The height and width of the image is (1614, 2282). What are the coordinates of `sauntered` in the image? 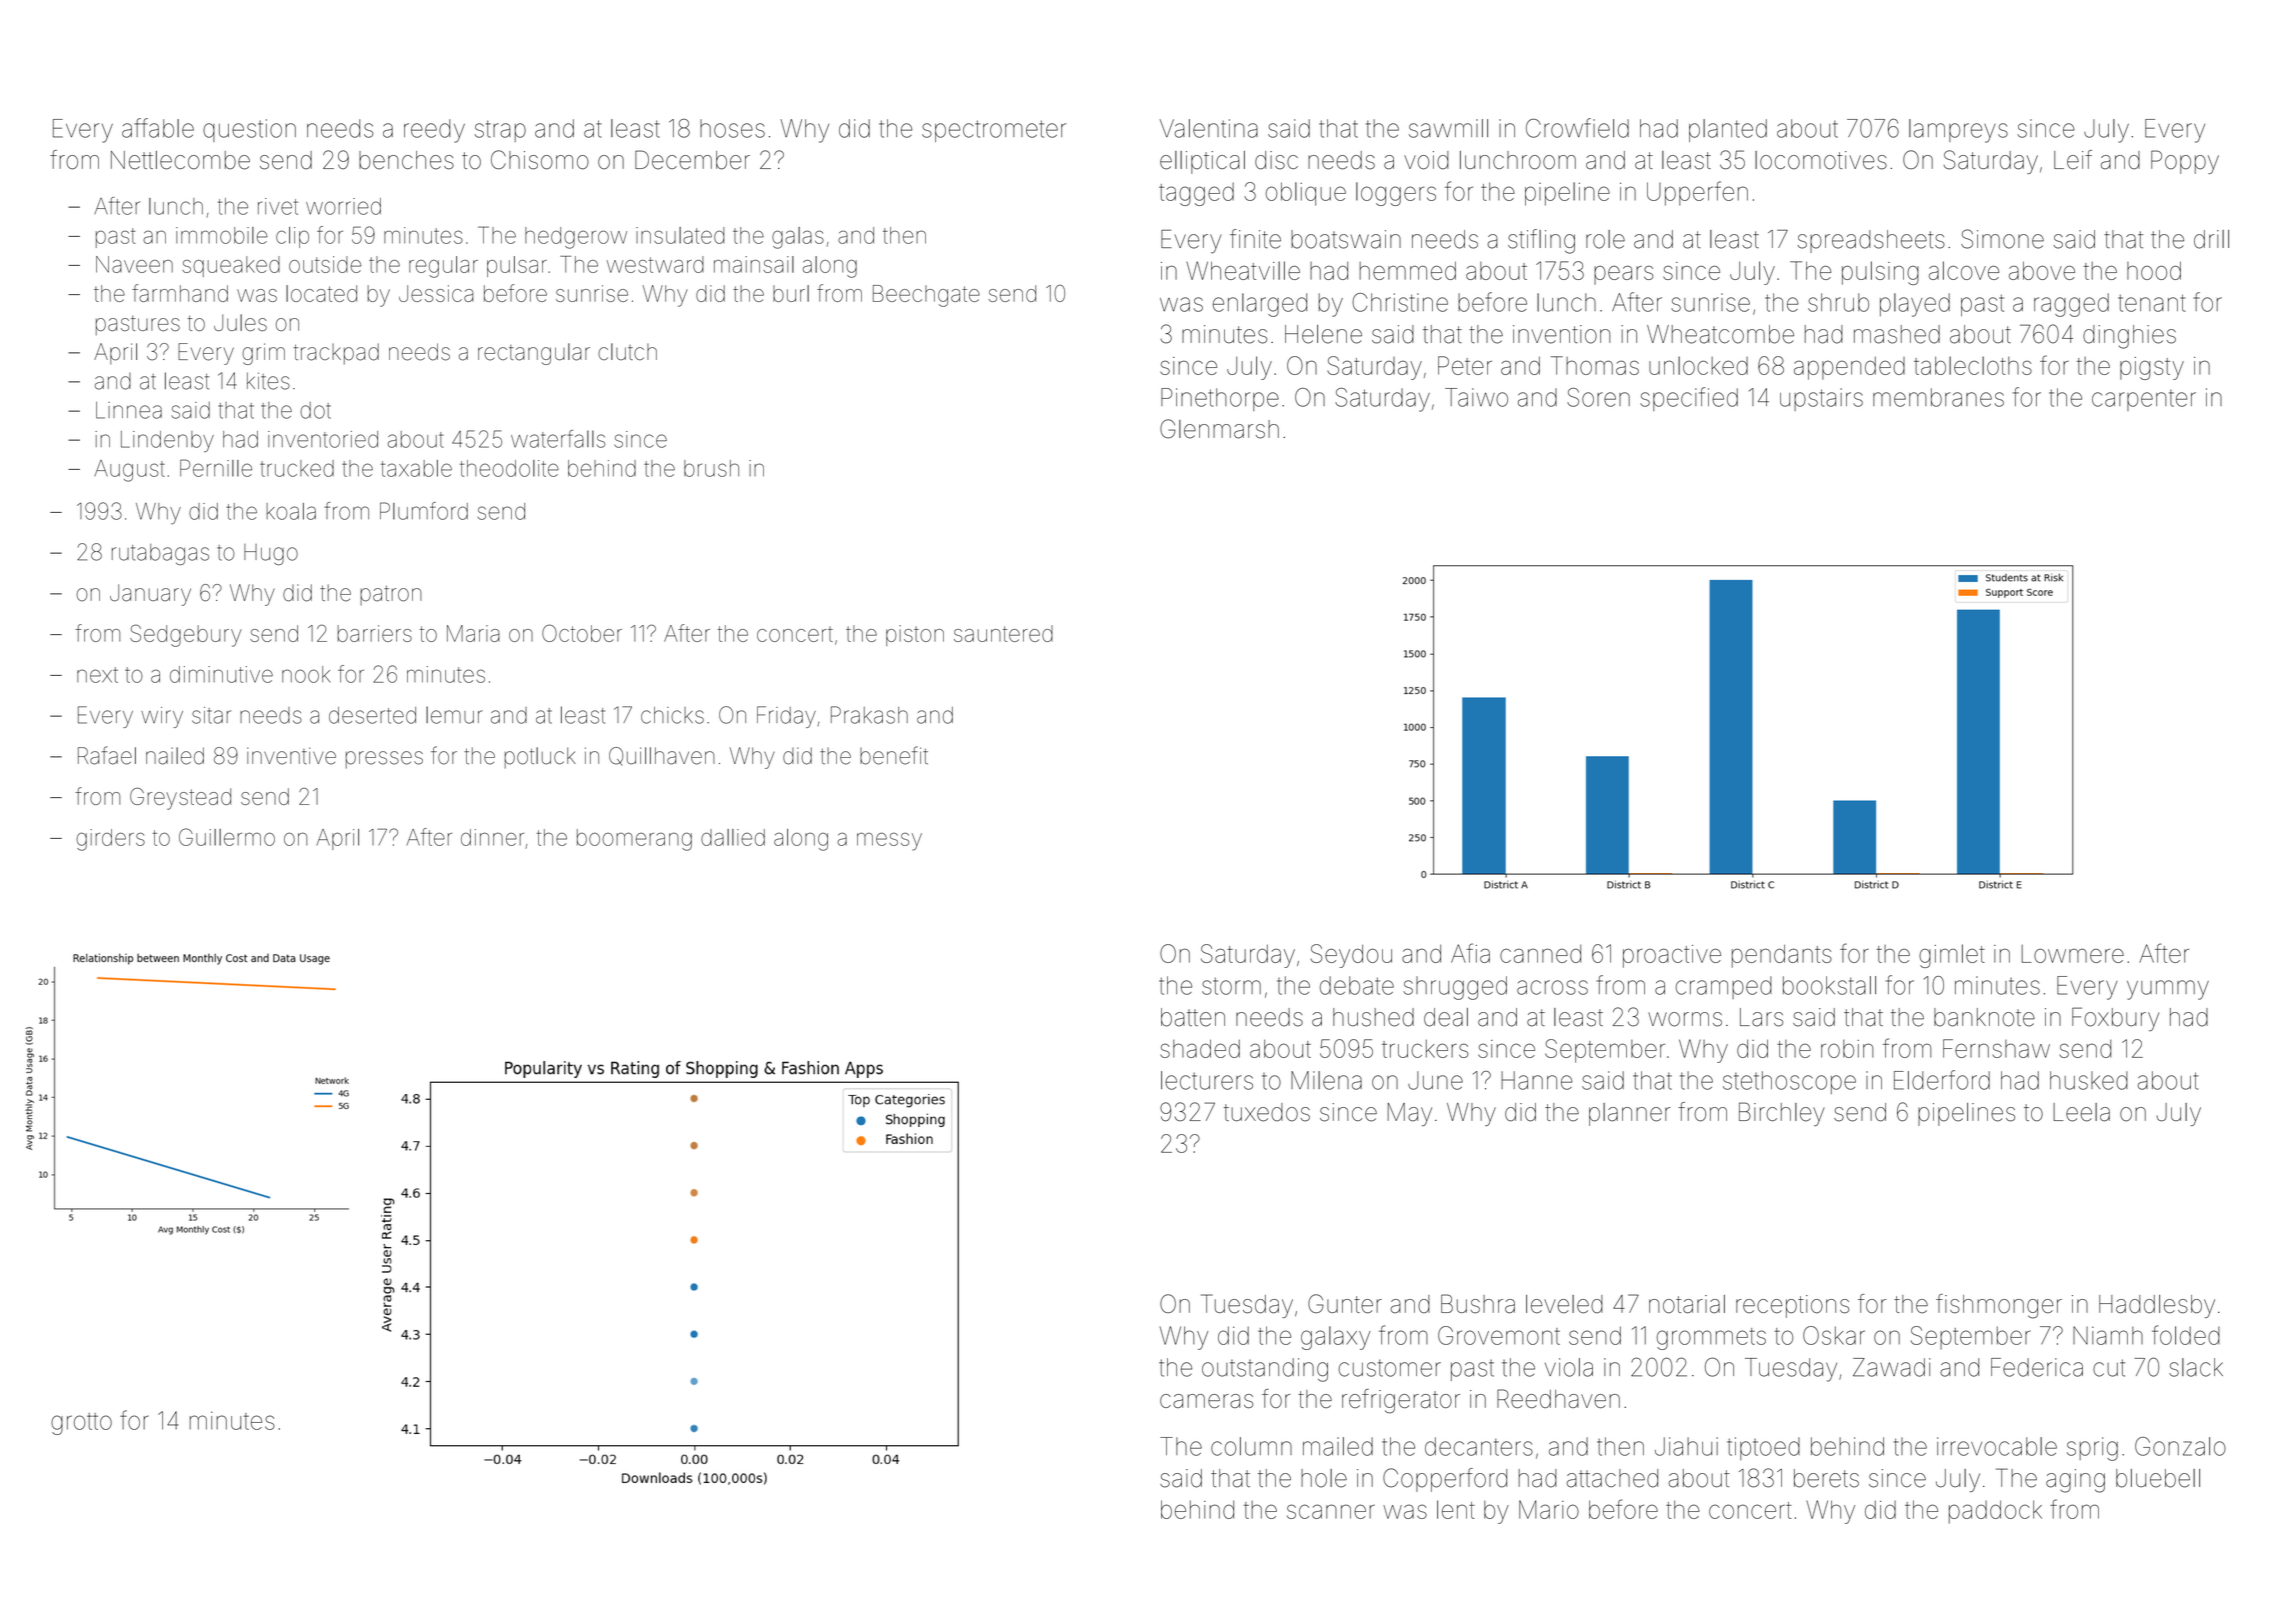 It's located at (1003, 633).
